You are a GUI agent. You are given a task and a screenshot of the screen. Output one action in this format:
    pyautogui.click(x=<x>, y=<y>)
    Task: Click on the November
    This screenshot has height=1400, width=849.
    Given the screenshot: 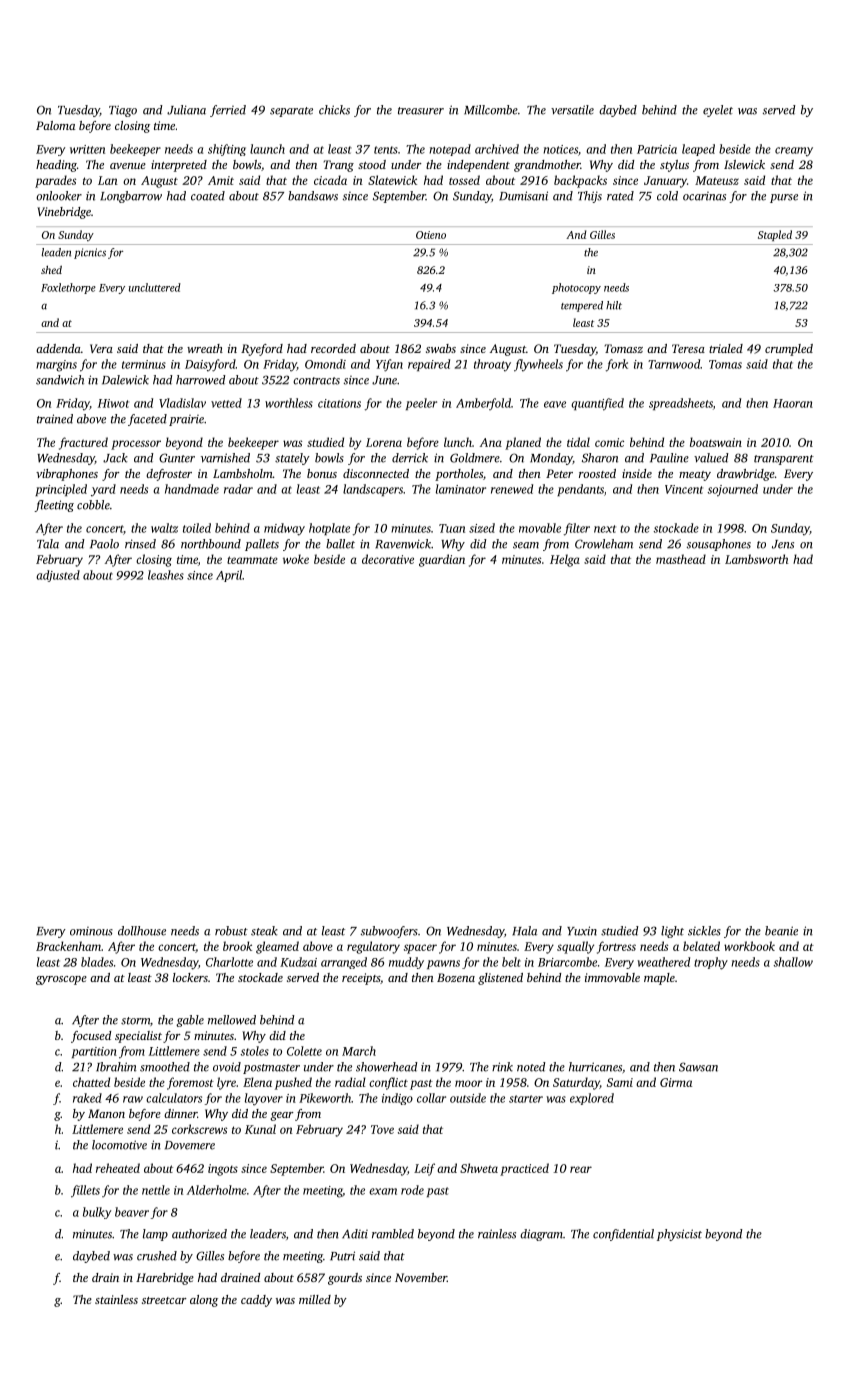 What is the action you would take?
    pyautogui.click(x=421, y=1277)
